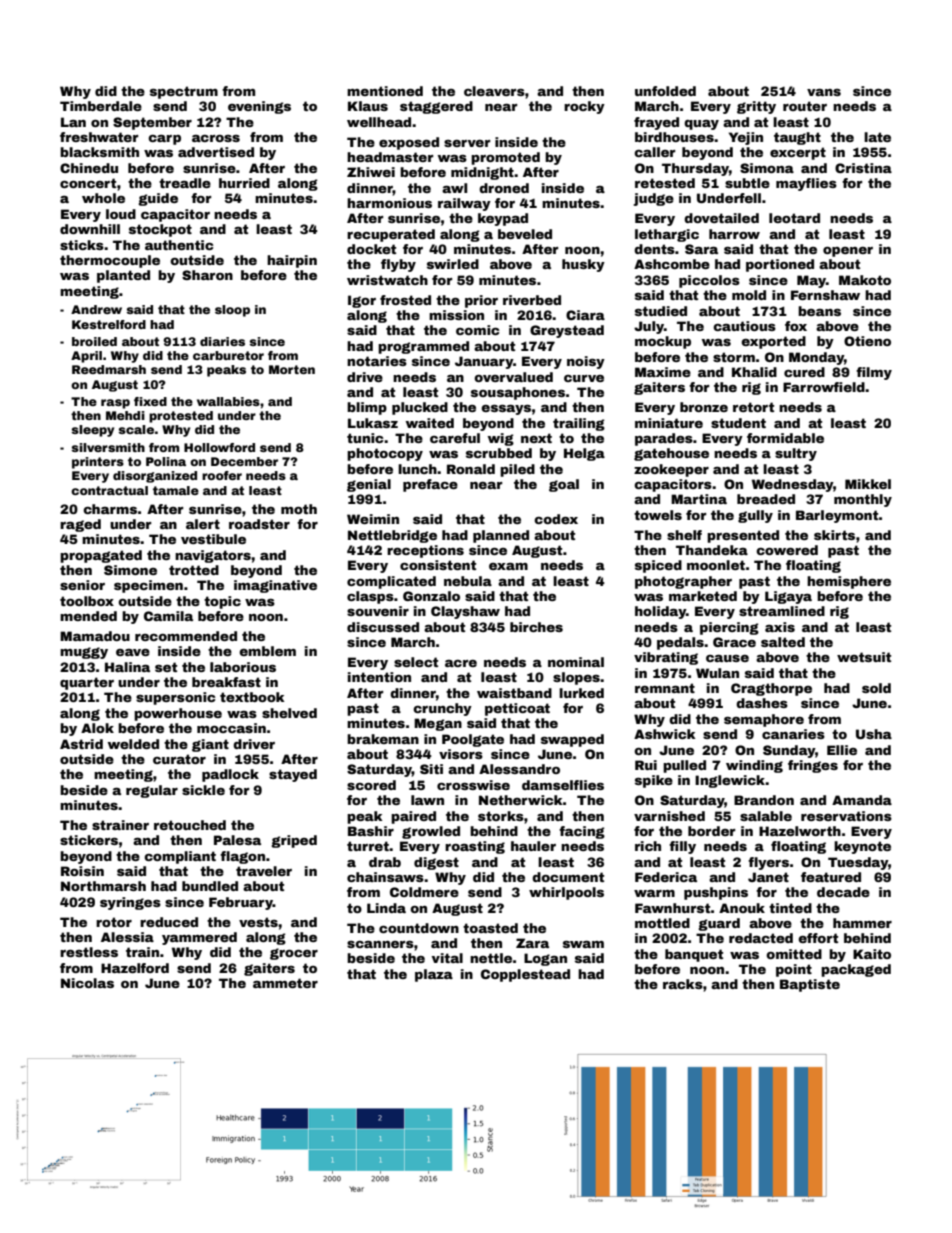  What do you see at coordinates (405, 300) in the document?
I see `frosted` at bounding box center [405, 300].
